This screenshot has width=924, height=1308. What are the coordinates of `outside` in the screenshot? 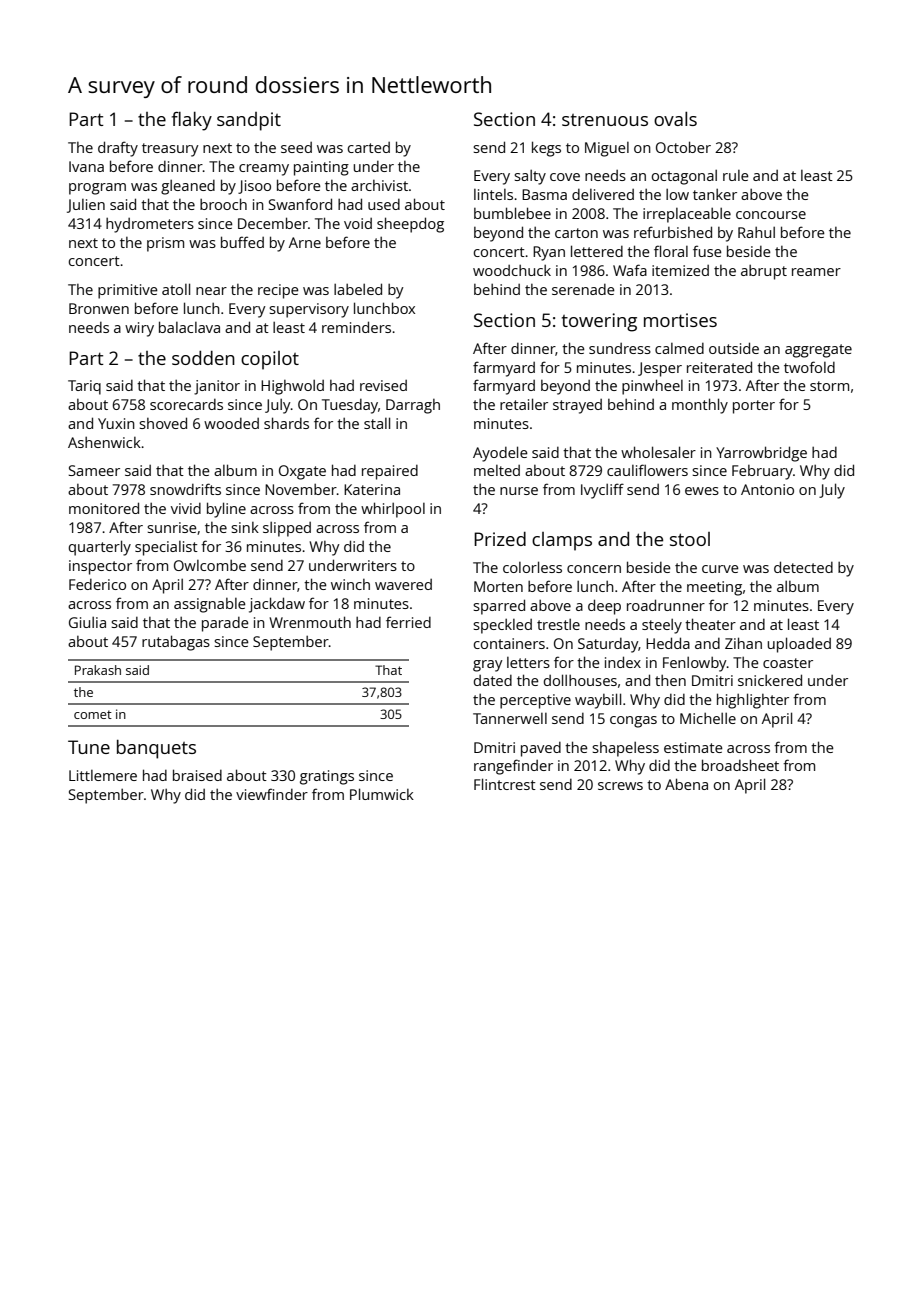 It's located at (734, 348).
